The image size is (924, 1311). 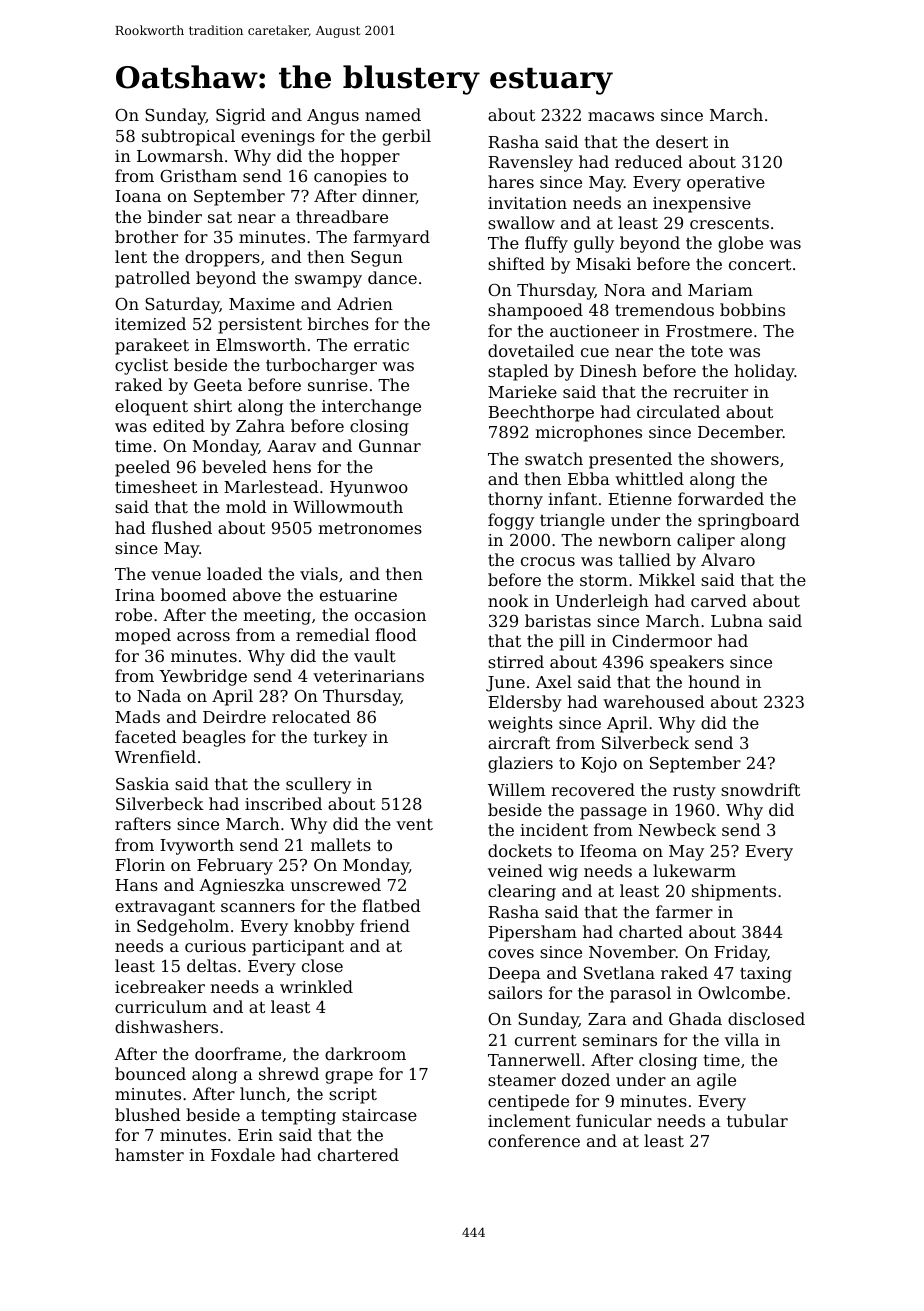 What do you see at coordinates (634, 539) in the page?
I see `newborn` at bounding box center [634, 539].
